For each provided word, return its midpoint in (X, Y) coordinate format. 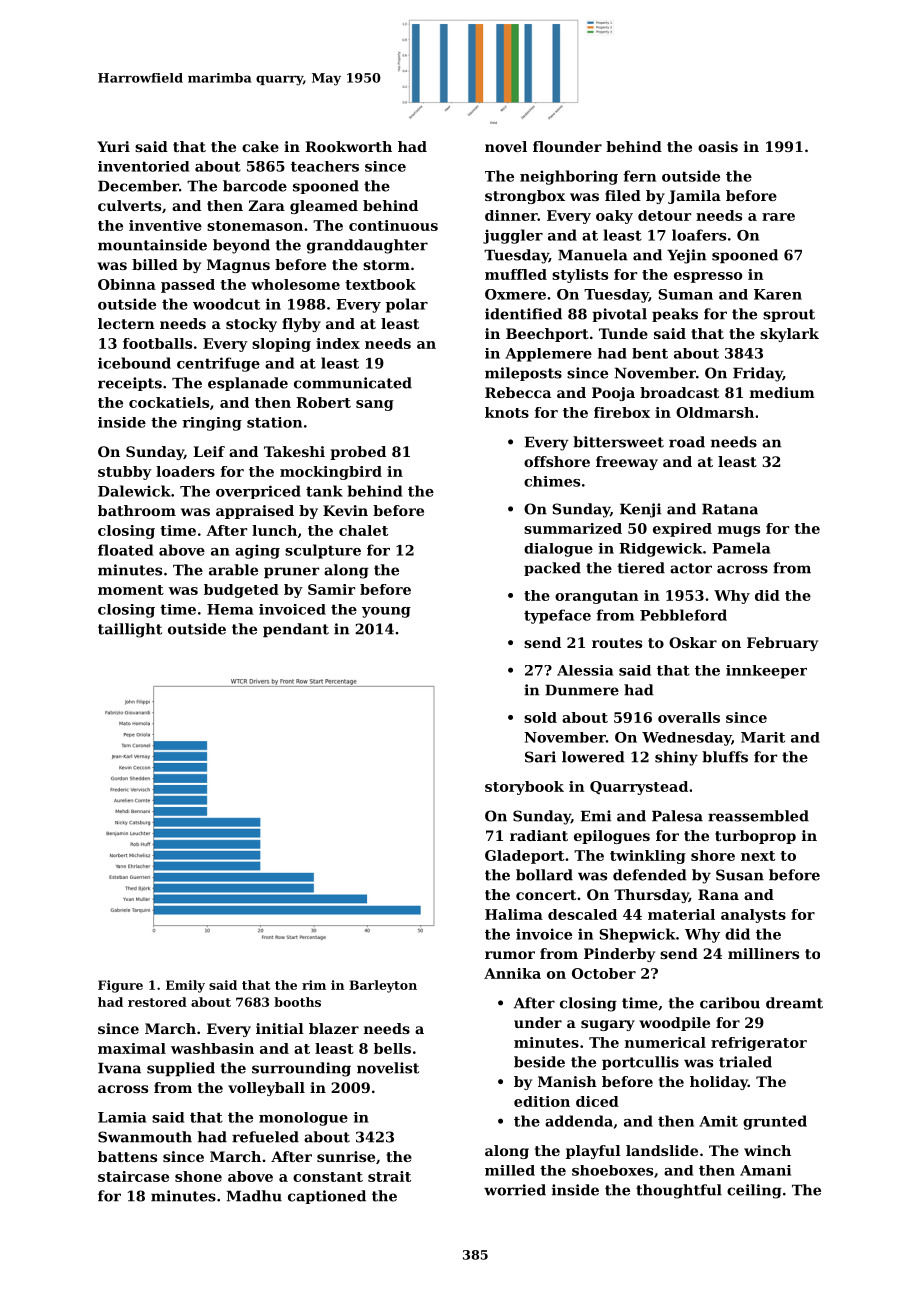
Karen (778, 294)
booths (297, 1002)
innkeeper (766, 672)
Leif (209, 451)
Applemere (548, 355)
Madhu (254, 1196)
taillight (130, 630)
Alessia (585, 670)
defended (650, 875)
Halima (514, 914)
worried (515, 1190)
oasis (718, 146)
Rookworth (348, 146)
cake (260, 146)
